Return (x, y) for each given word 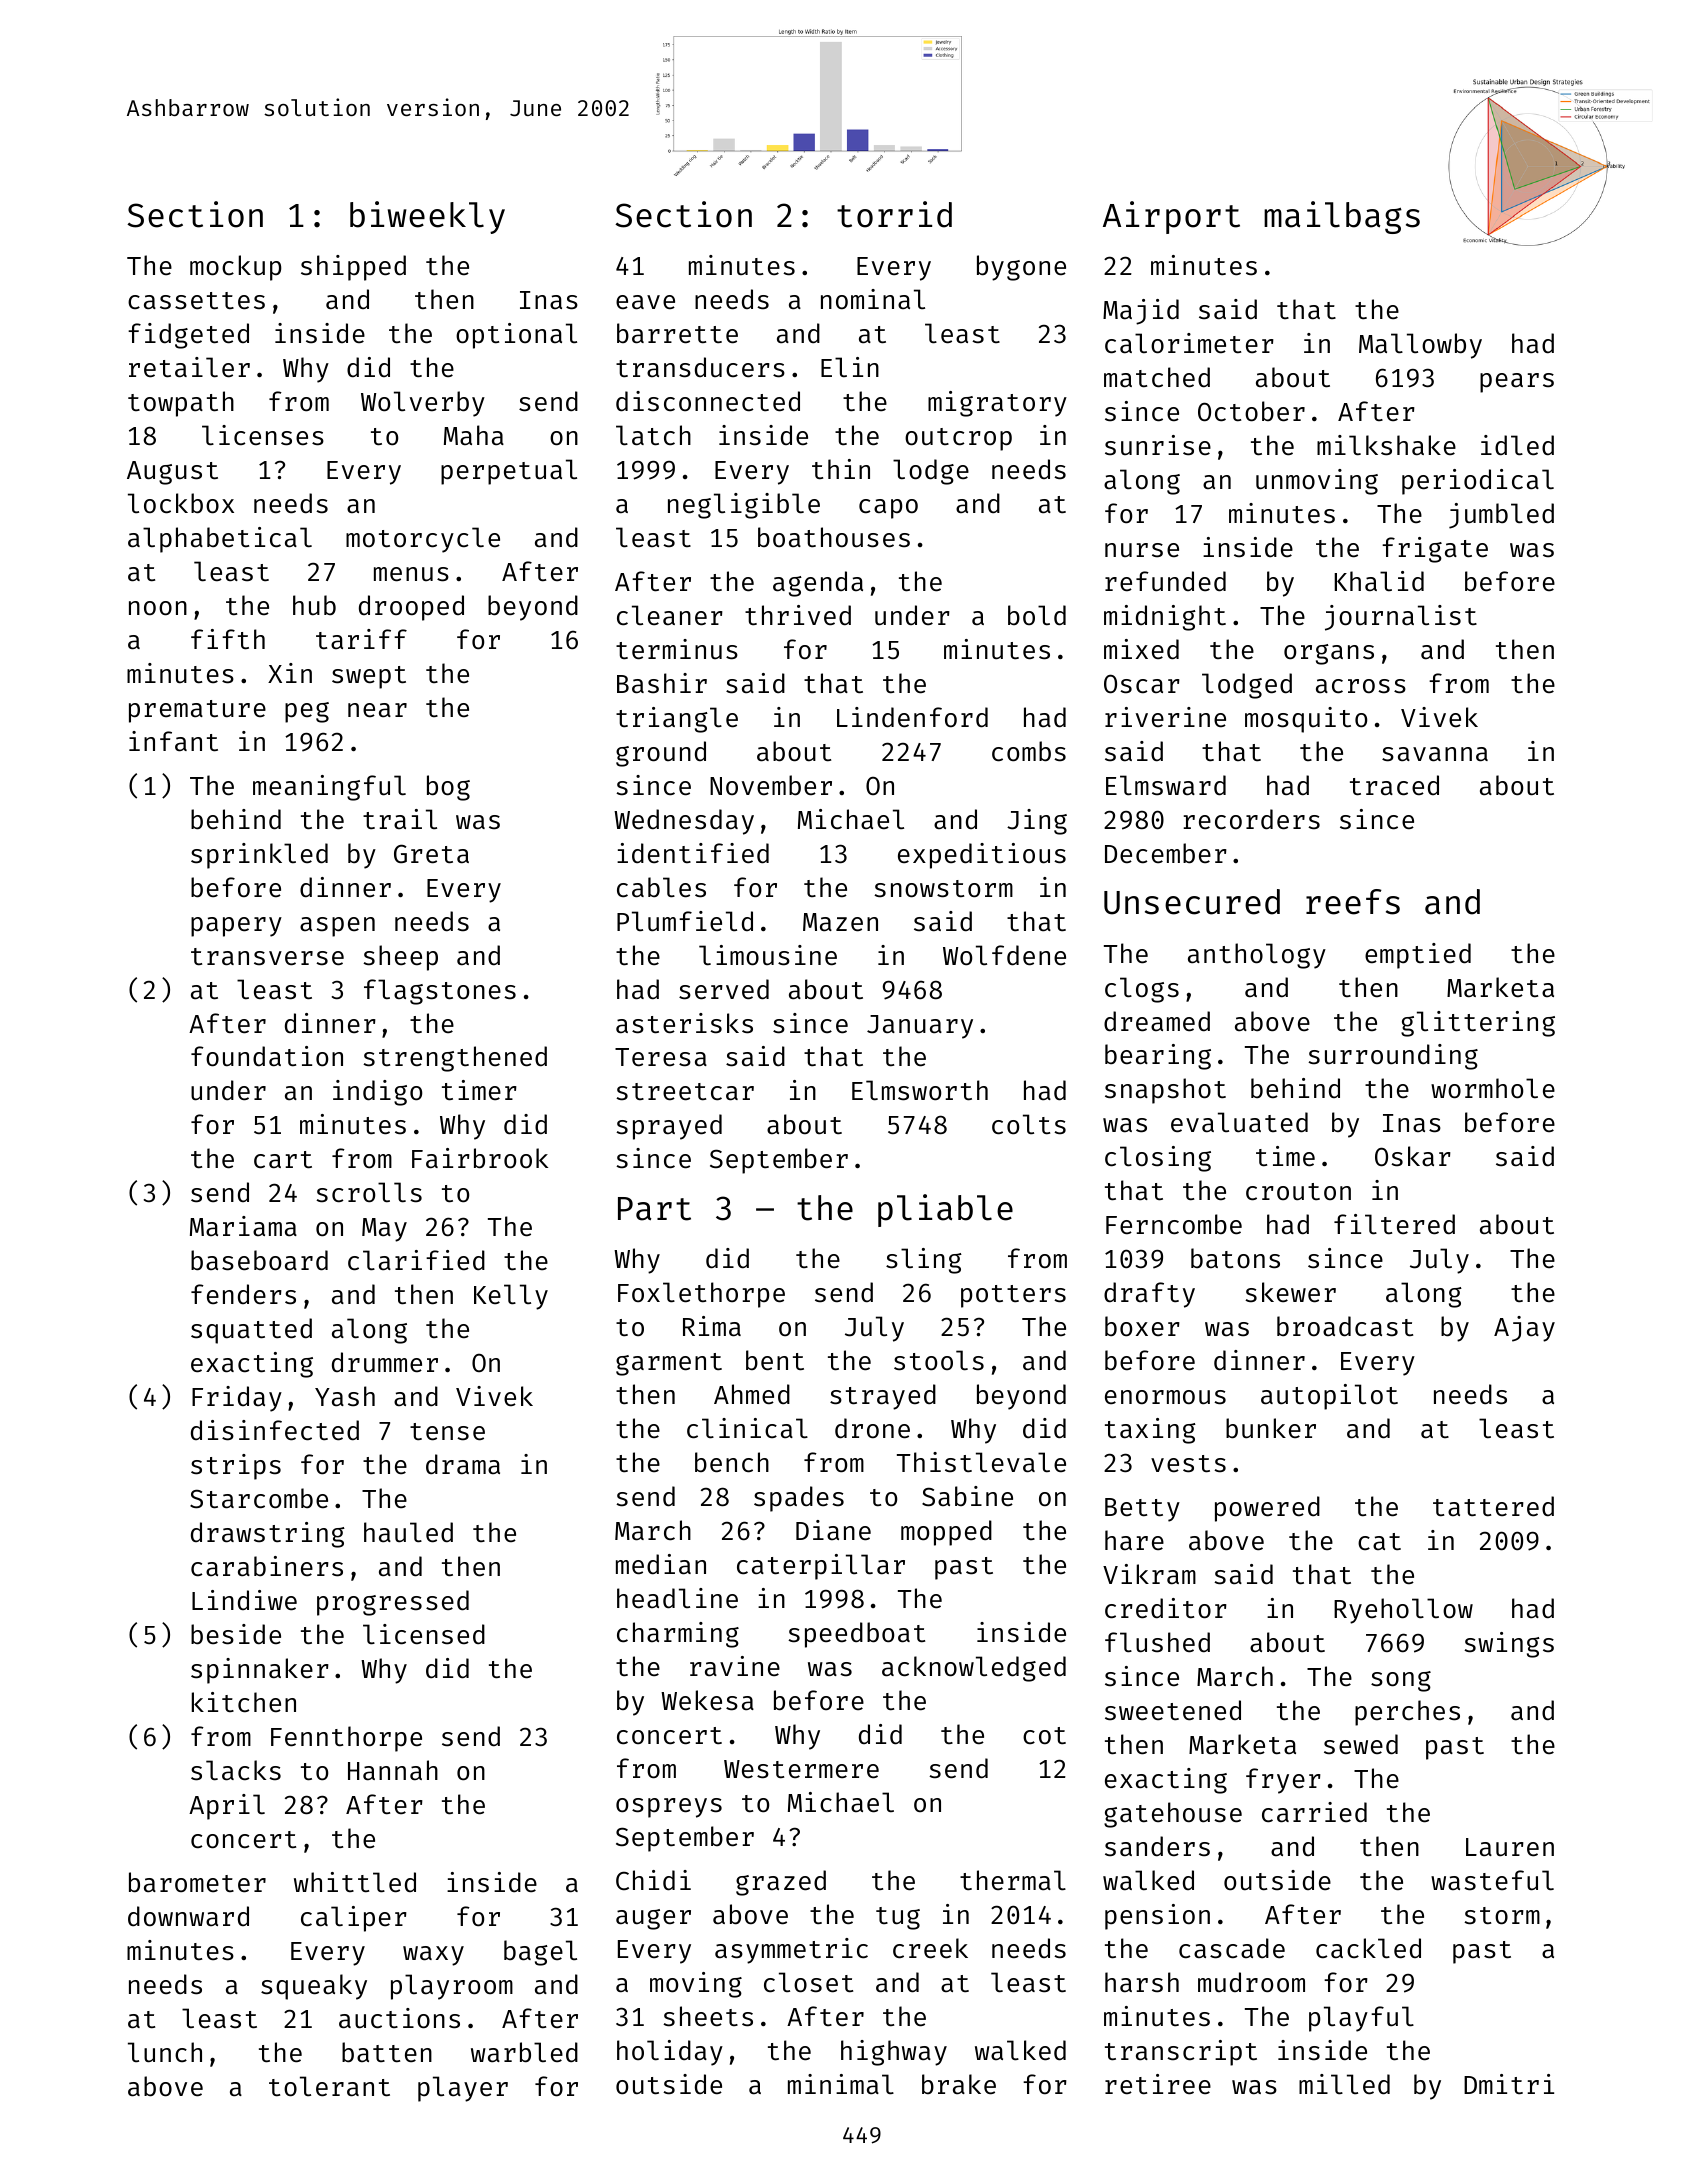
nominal (873, 299)
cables (661, 887)
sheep (400, 958)
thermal (1013, 1880)
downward (188, 1916)
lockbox (181, 503)
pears (1517, 383)
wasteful (1492, 1880)
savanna (1435, 754)
